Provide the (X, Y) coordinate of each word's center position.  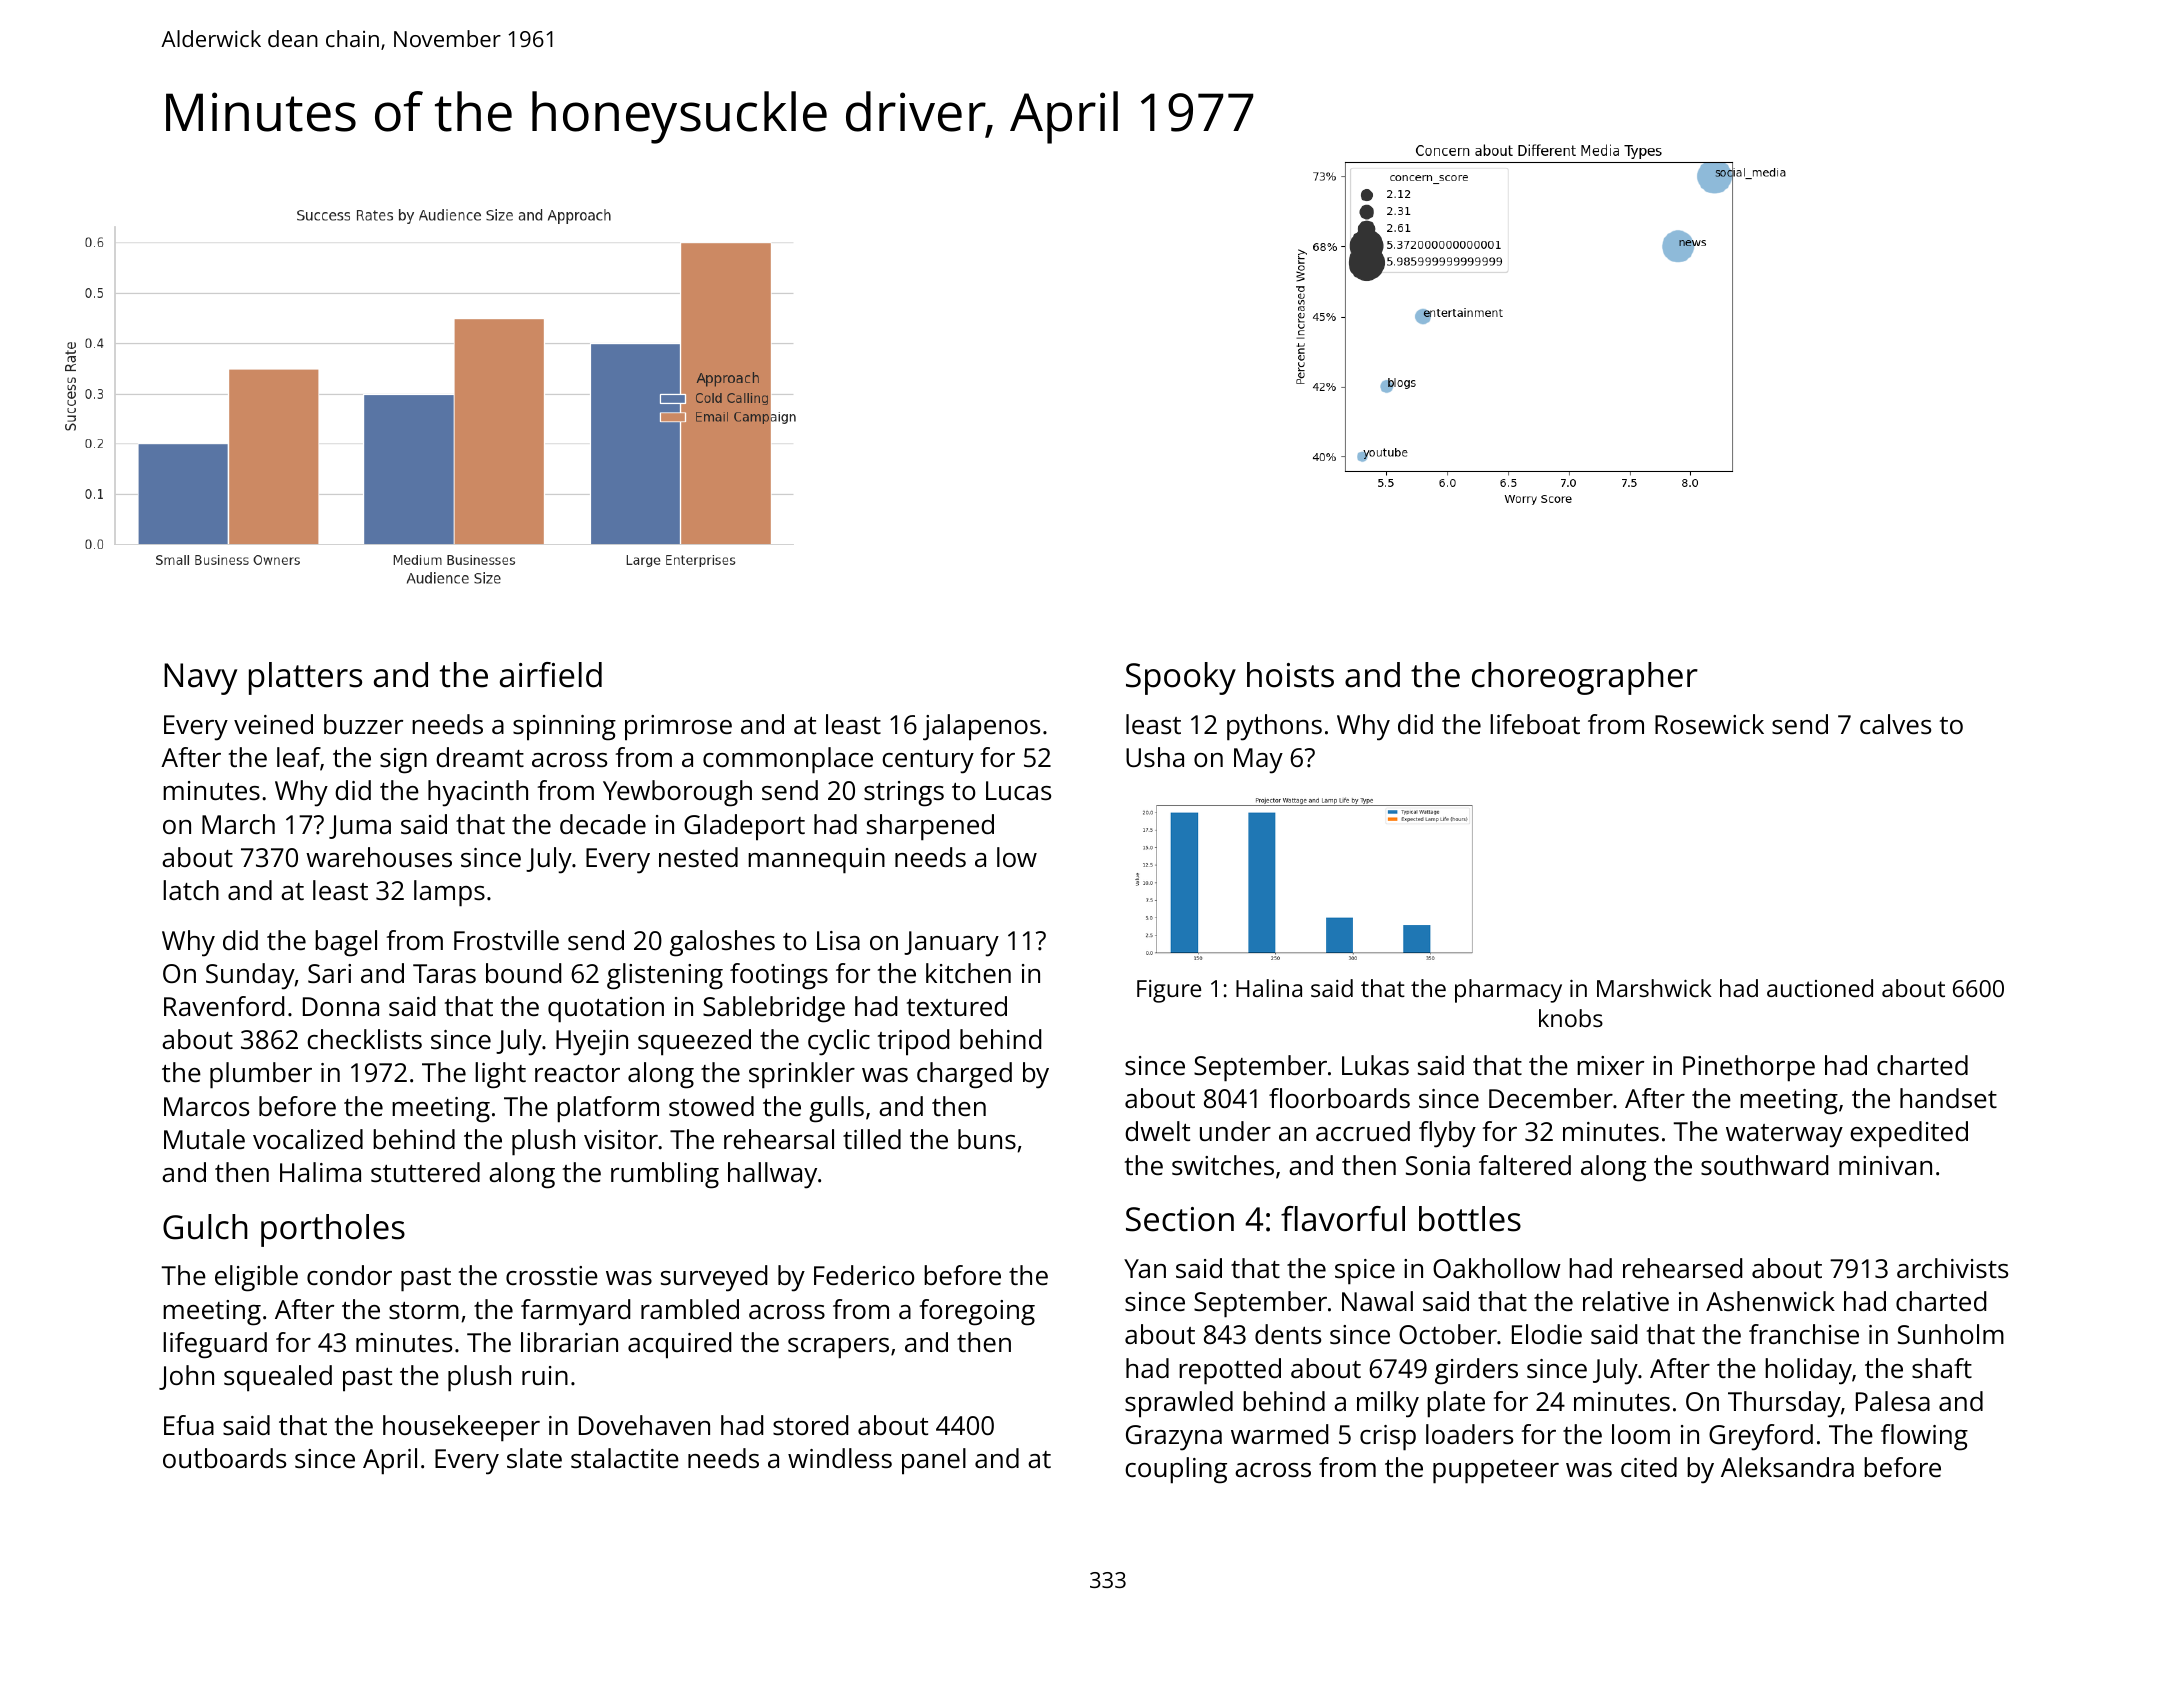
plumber (261, 1075)
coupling (1176, 1470)
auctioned (1820, 988)
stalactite (625, 1458)
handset (1948, 1098)
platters (305, 678)
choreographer (1585, 678)
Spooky (1181, 678)
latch (191, 890)
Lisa (838, 940)
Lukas (1375, 1065)
